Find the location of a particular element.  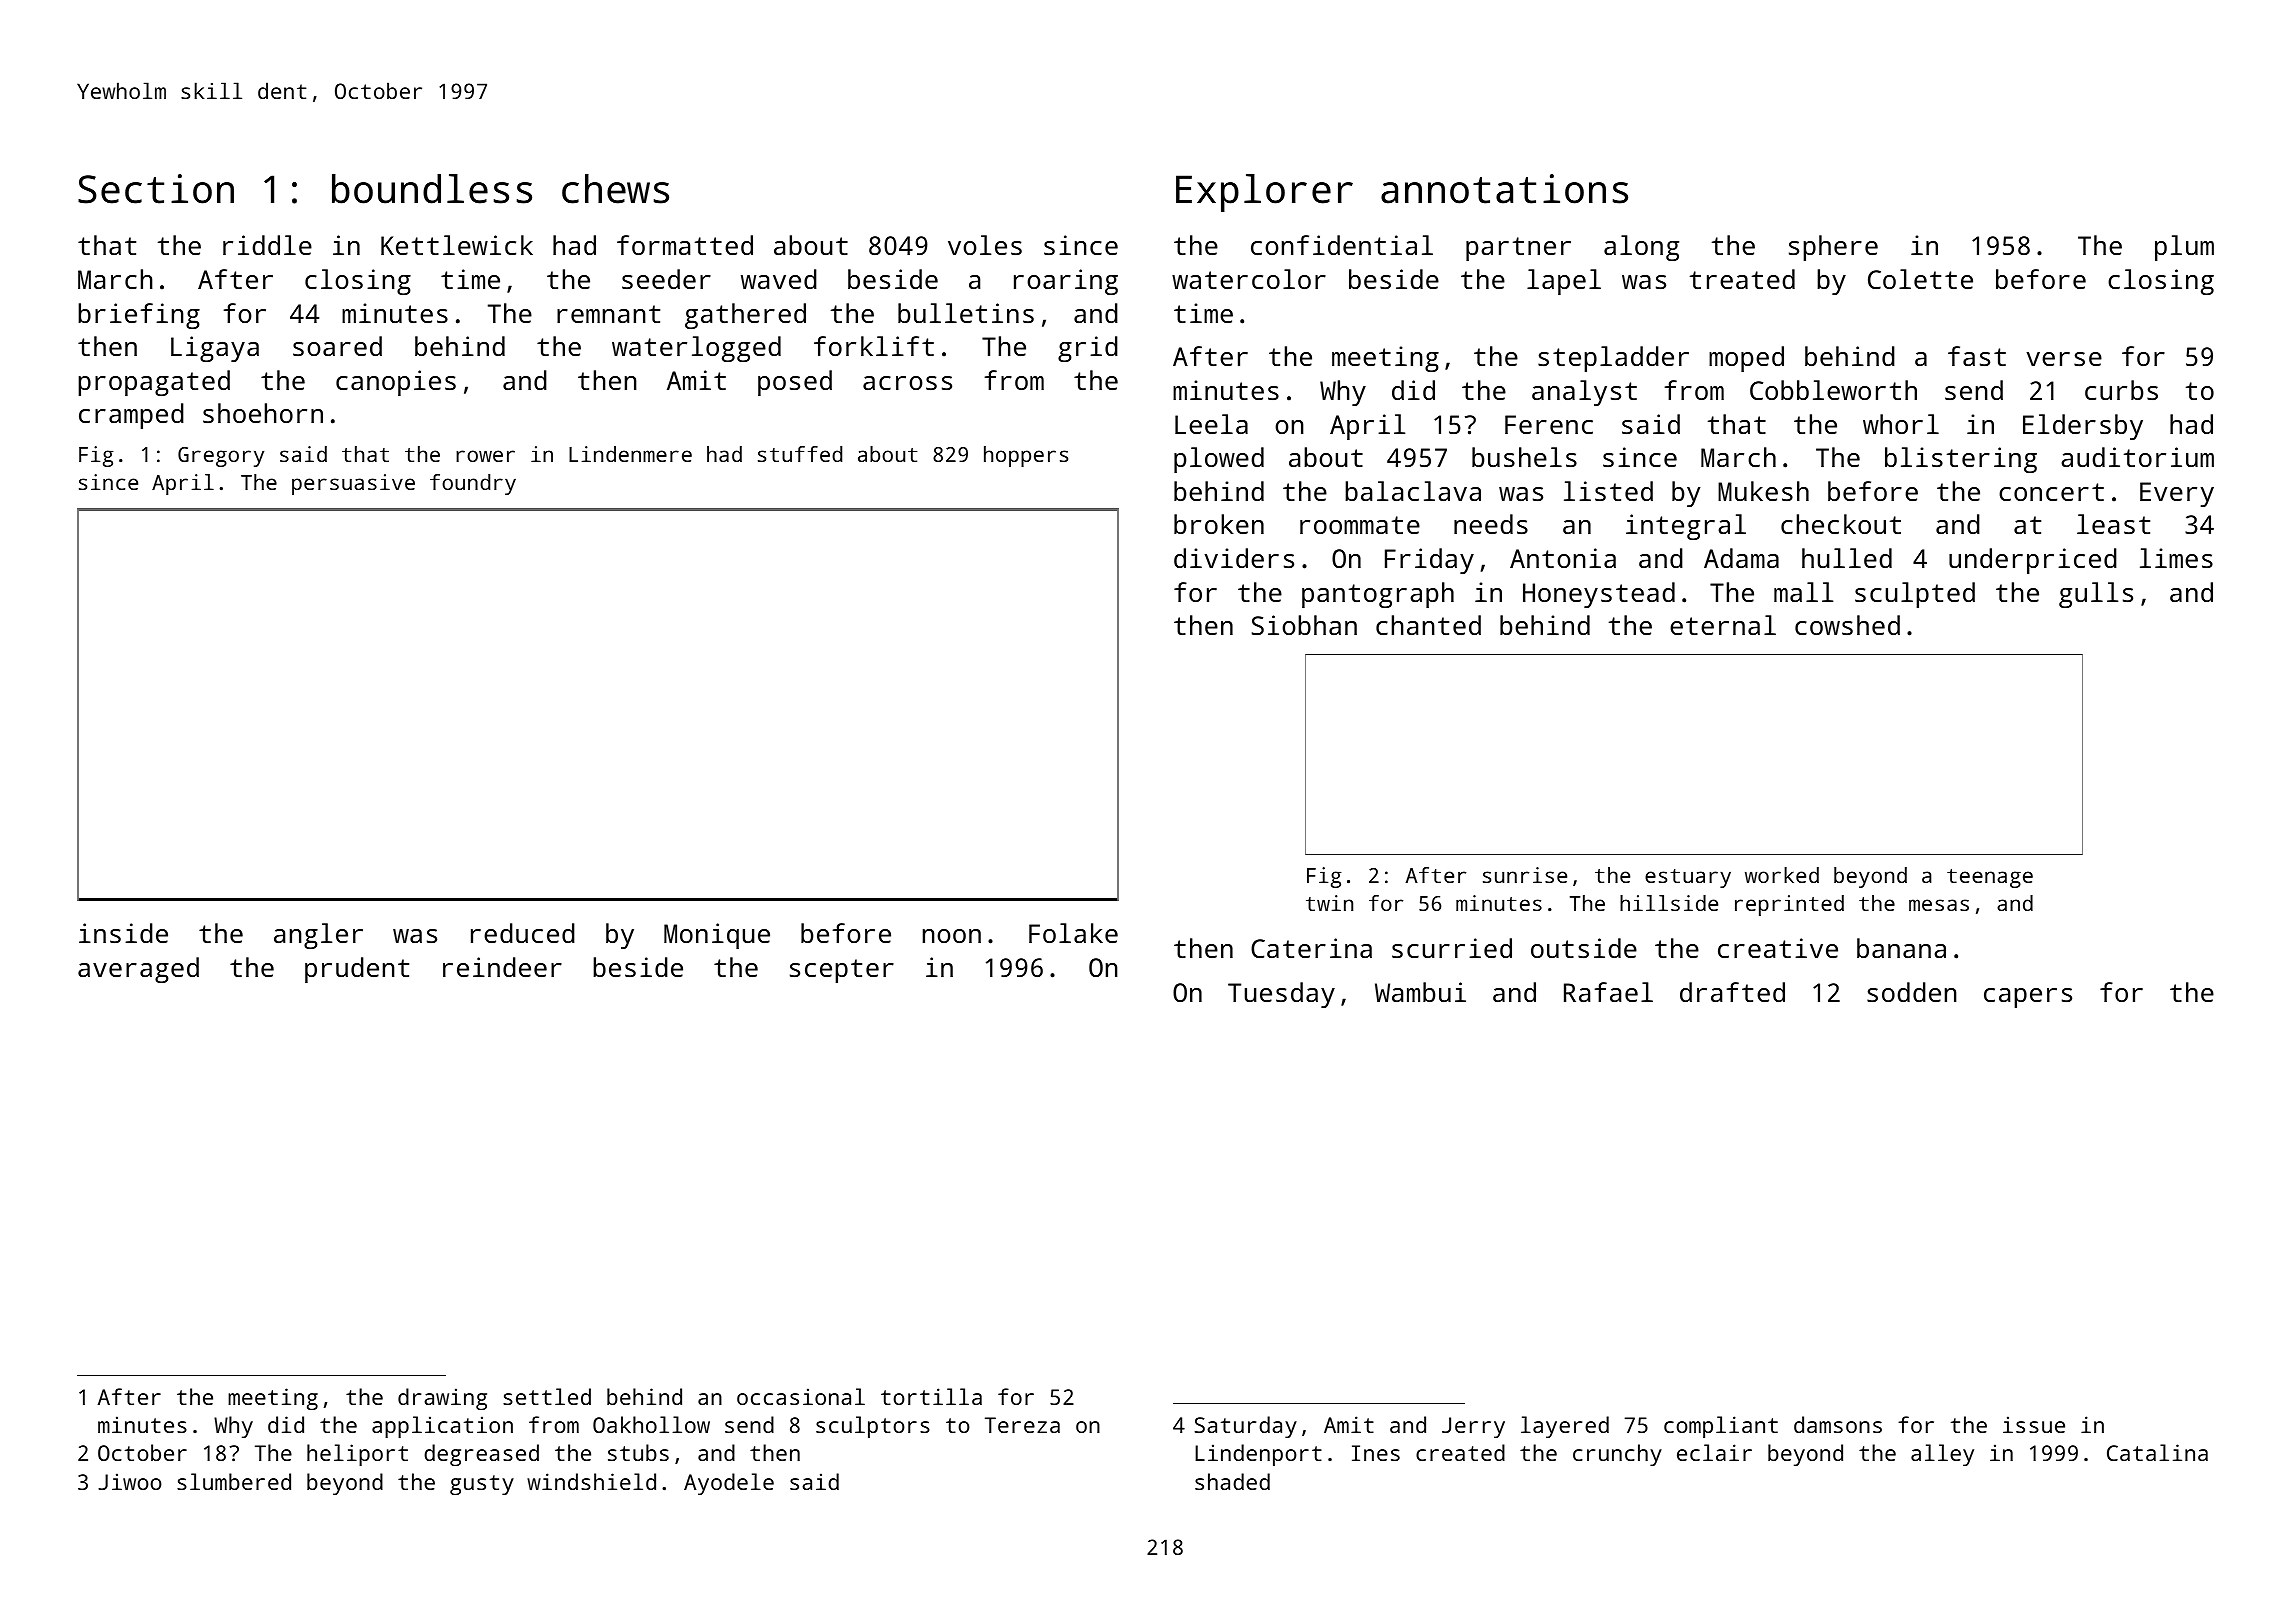

Section is located at coordinates (156, 189).
